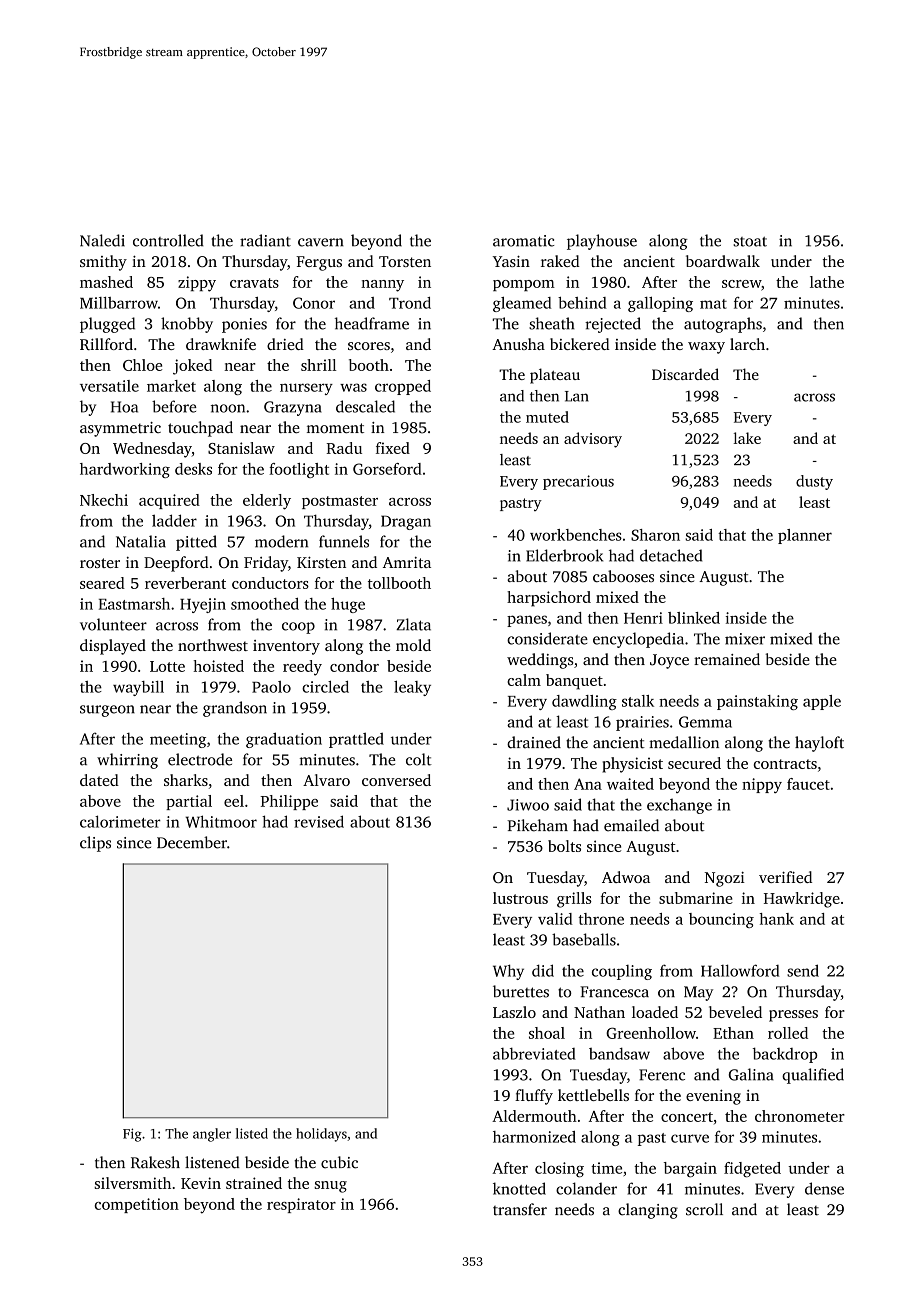 Image resolution: width=924 pixels, height=1311 pixels. I want to click on Ngozi, so click(725, 879).
